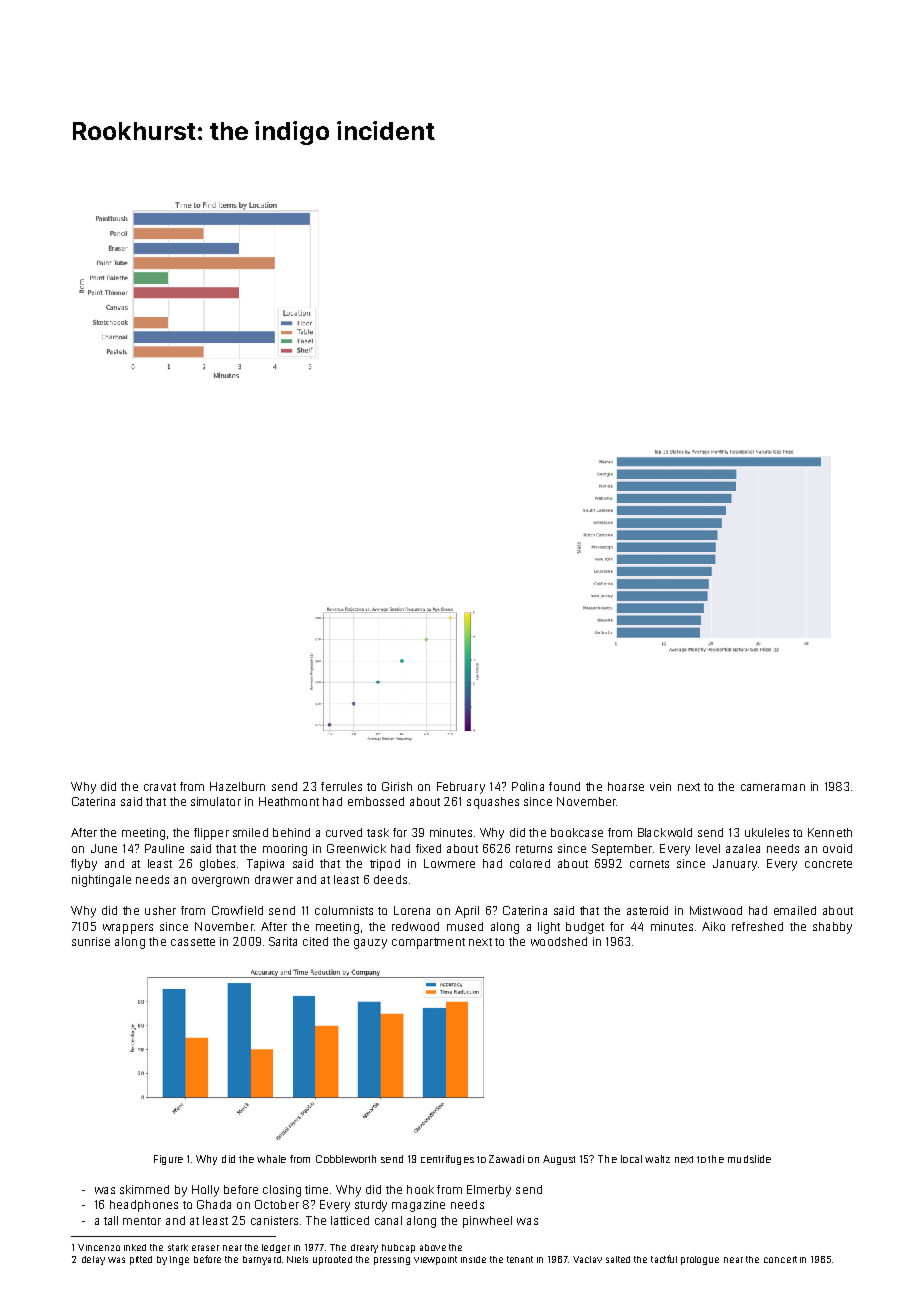 Image resolution: width=924 pixels, height=1308 pixels. I want to click on deeds, so click(390, 879).
